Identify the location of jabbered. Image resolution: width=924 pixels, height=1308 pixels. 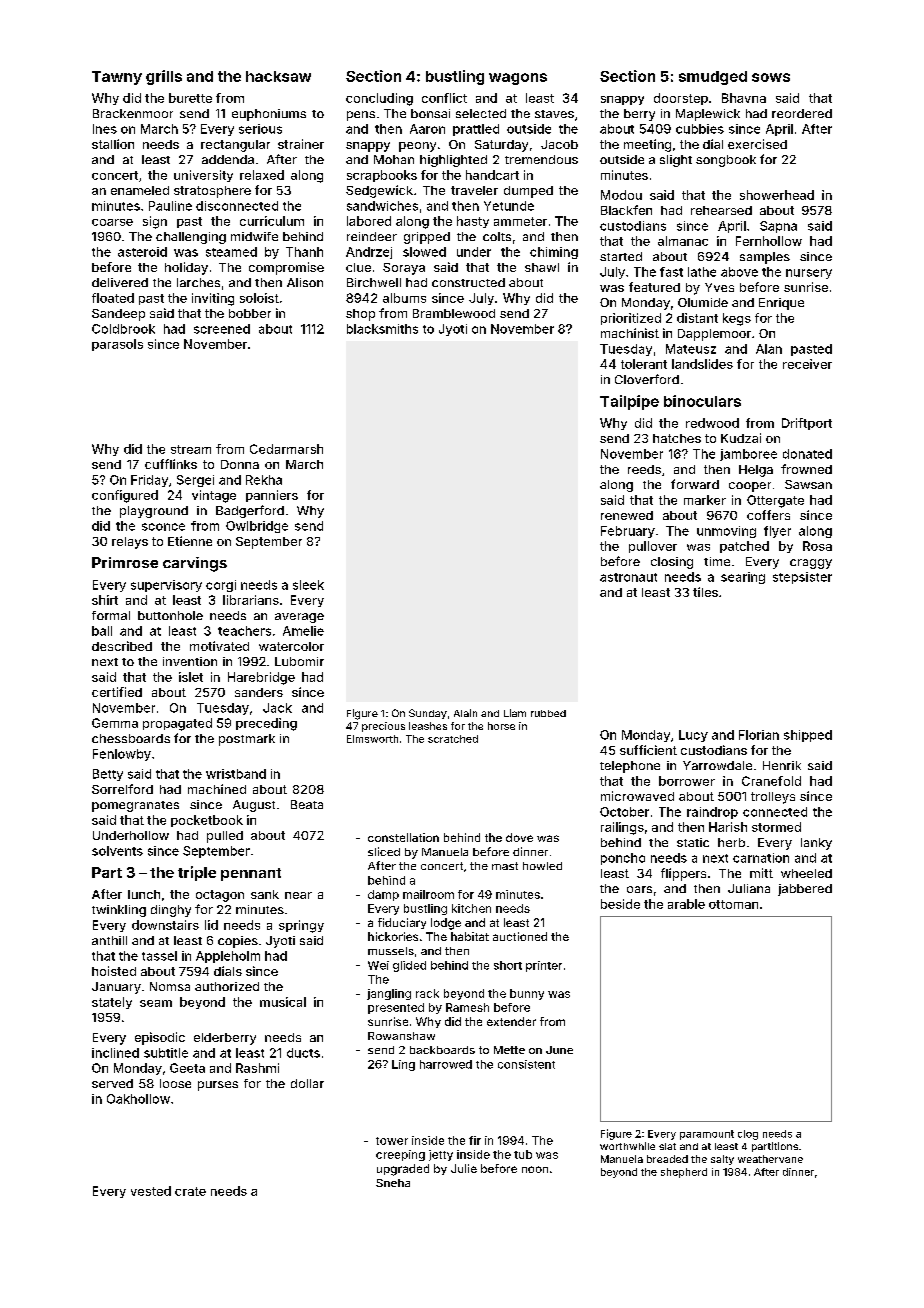
(805, 890).
